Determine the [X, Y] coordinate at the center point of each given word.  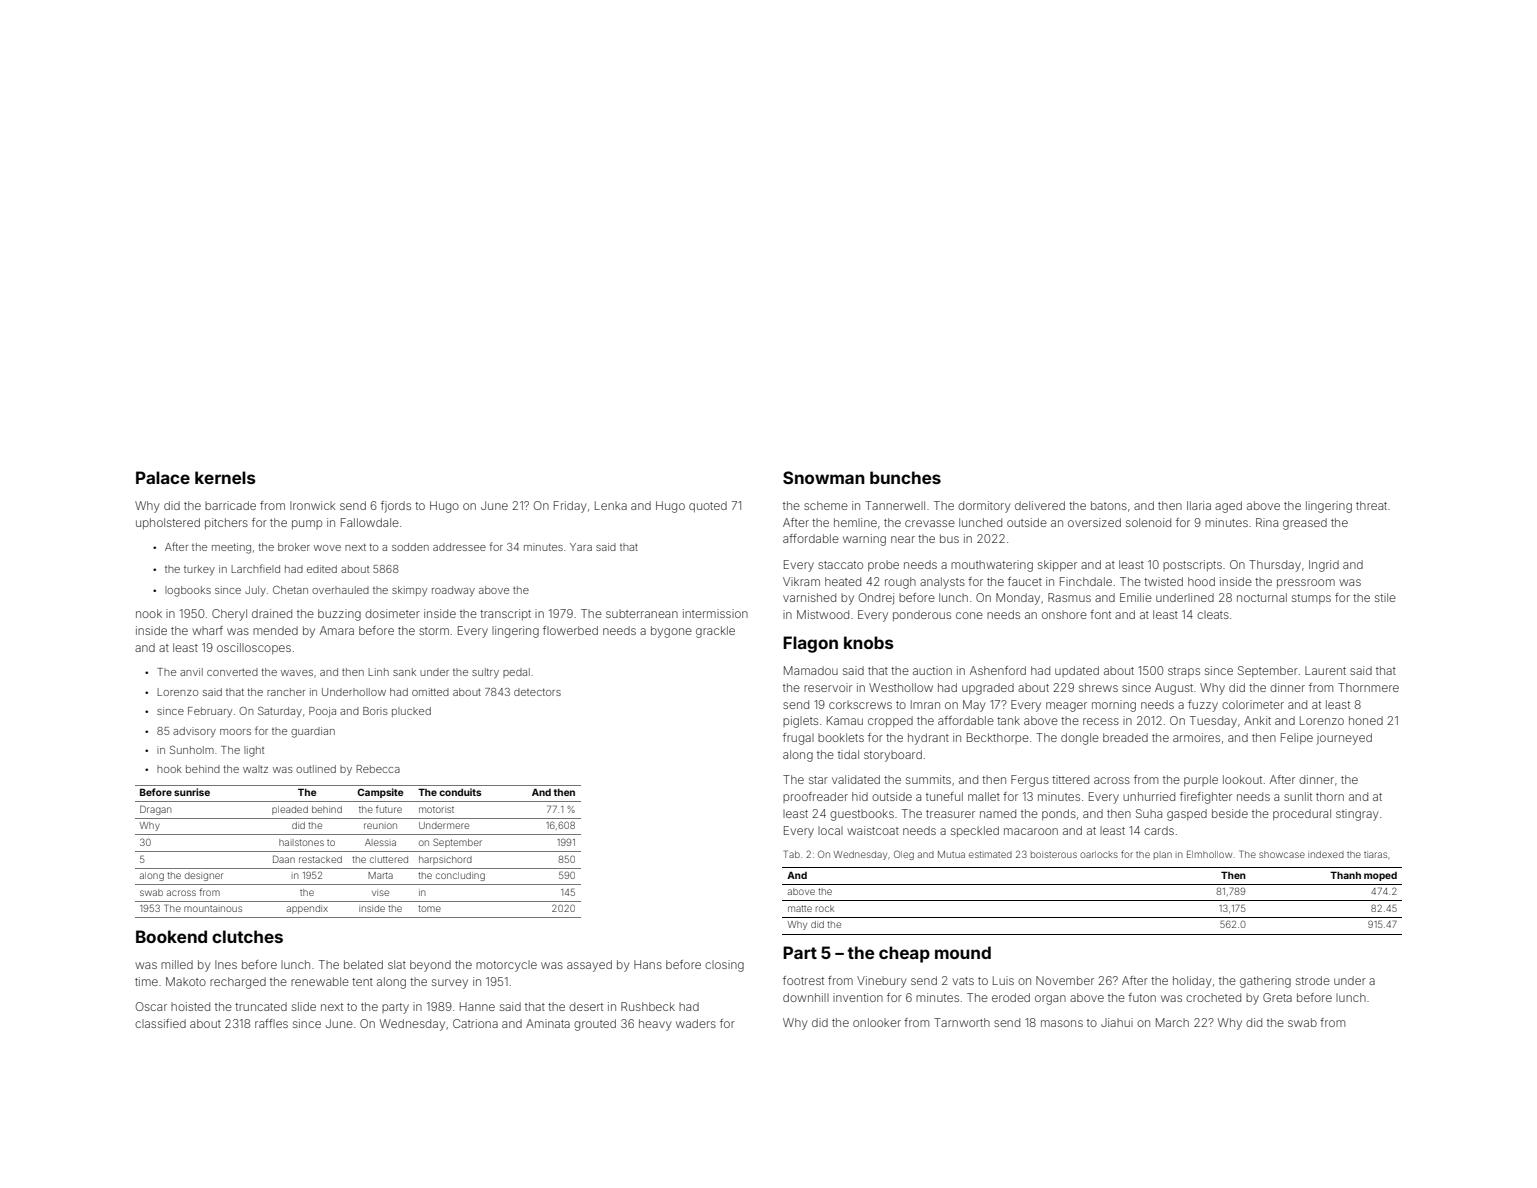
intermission [715, 613]
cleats [1213, 614]
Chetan [290, 590]
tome [429, 908]
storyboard [893, 756]
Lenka [611, 505]
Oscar [151, 1006]
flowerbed [570, 630]
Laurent [1325, 670]
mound [963, 952]
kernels [225, 477]
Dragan [156, 810]
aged [1228, 507]
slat [397, 964]
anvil [191, 672]
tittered [1070, 779]
